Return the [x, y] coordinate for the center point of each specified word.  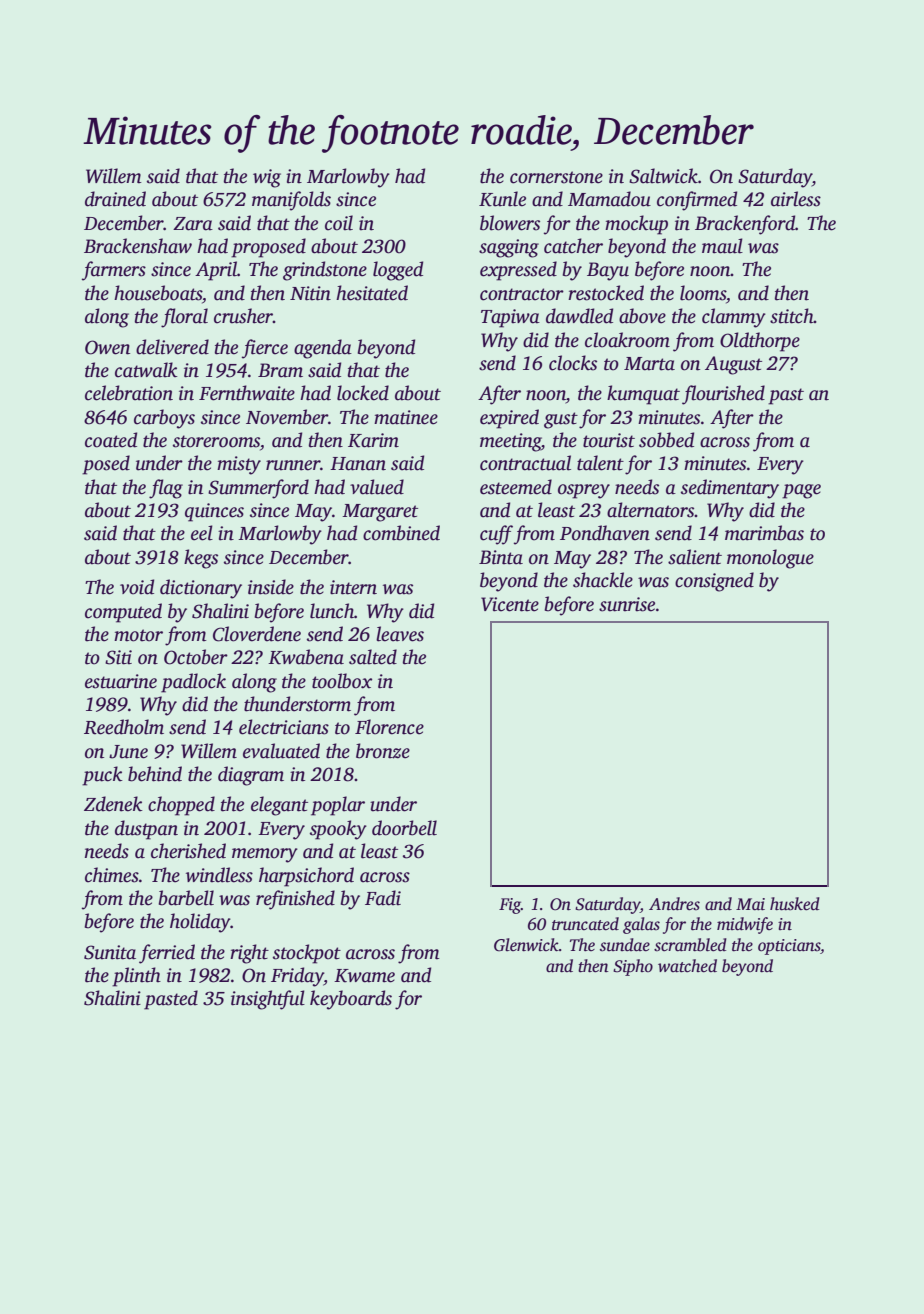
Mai [750, 904]
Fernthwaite [247, 393]
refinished [295, 900]
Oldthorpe [760, 342]
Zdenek [113, 804]
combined [401, 533]
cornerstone [556, 177]
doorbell [404, 828]
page [801, 491]
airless [796, 199]
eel [202, 533]
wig [267, 178]
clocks [573, 363]
